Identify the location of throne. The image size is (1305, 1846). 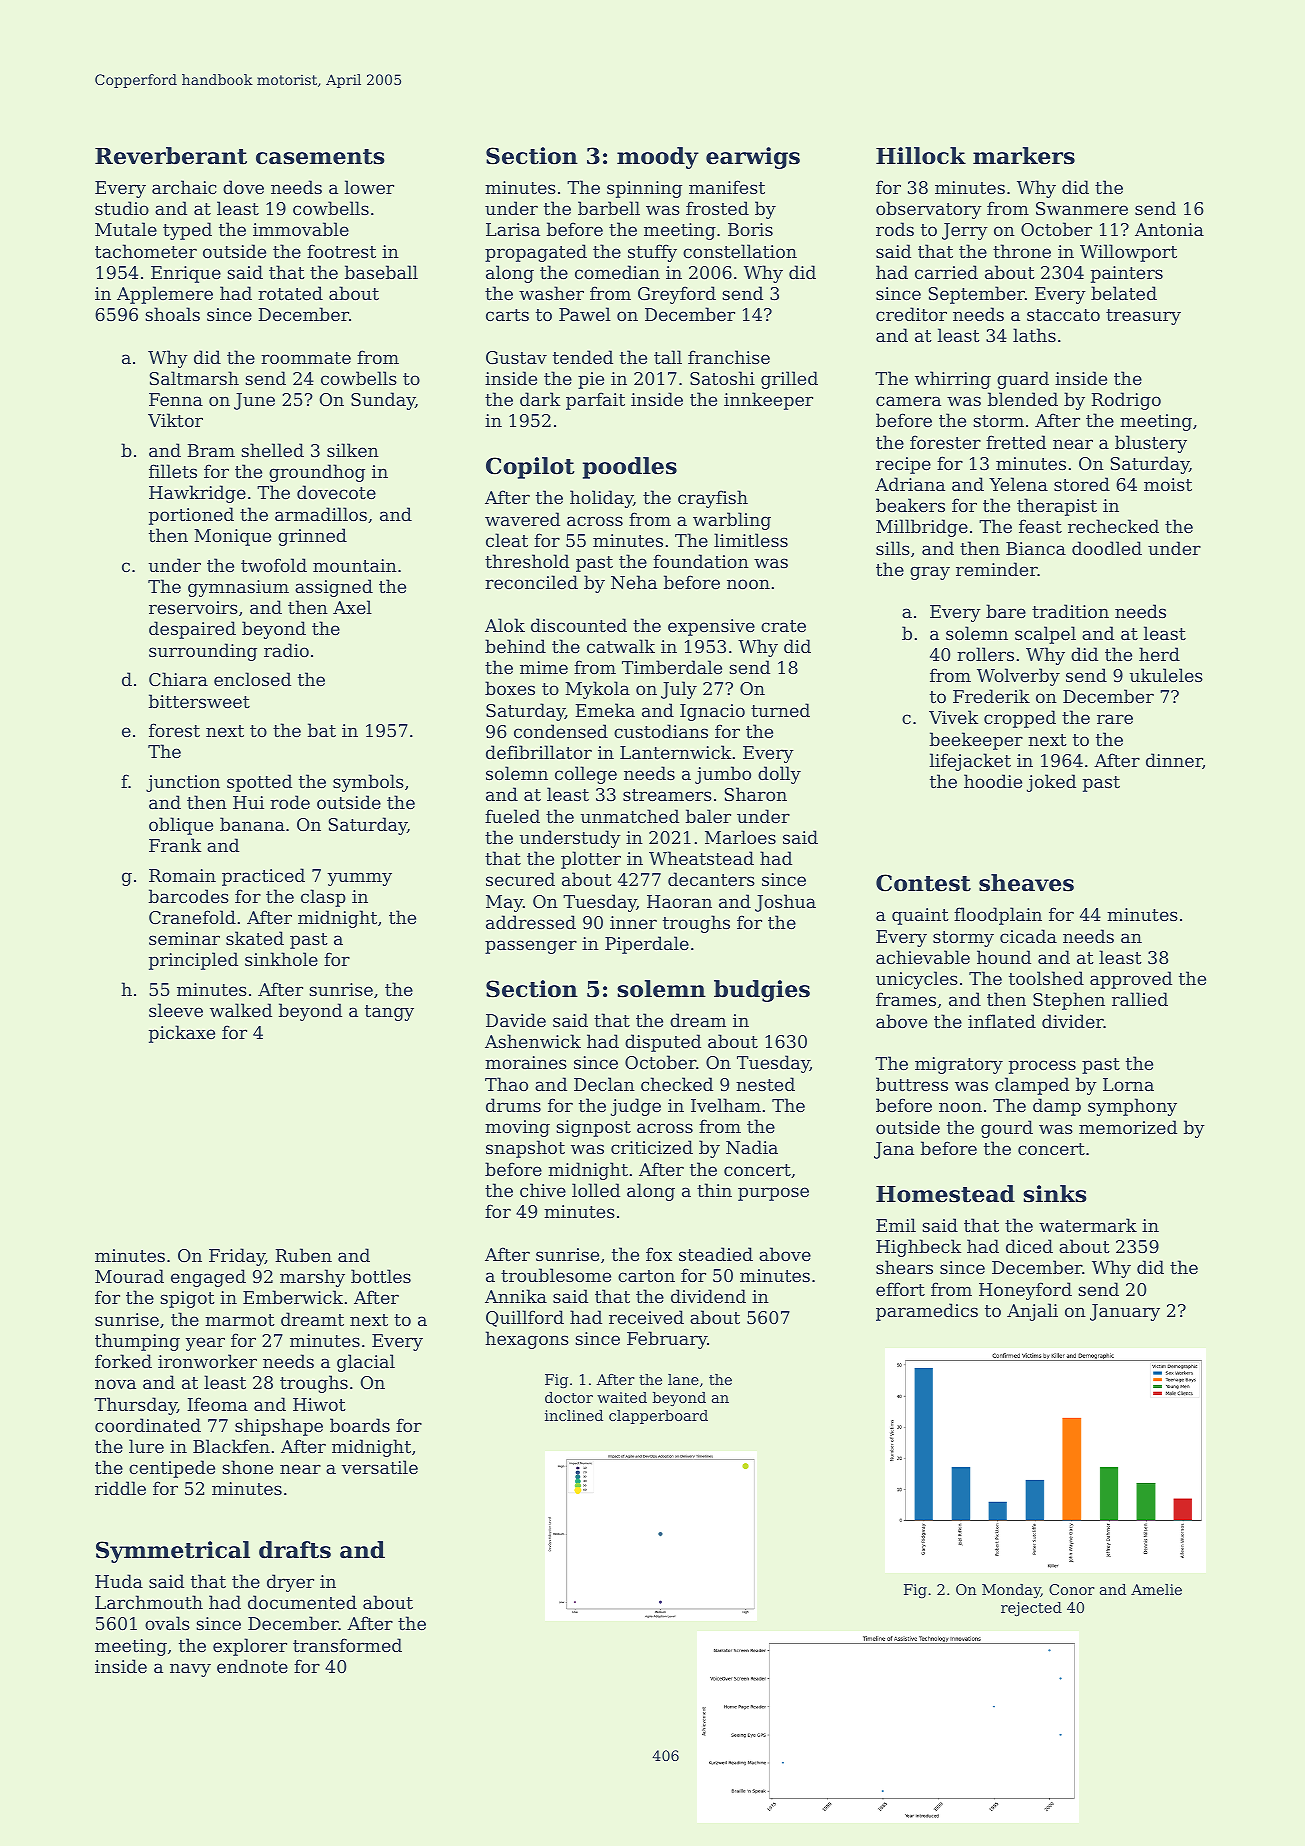
(1022, 251).
